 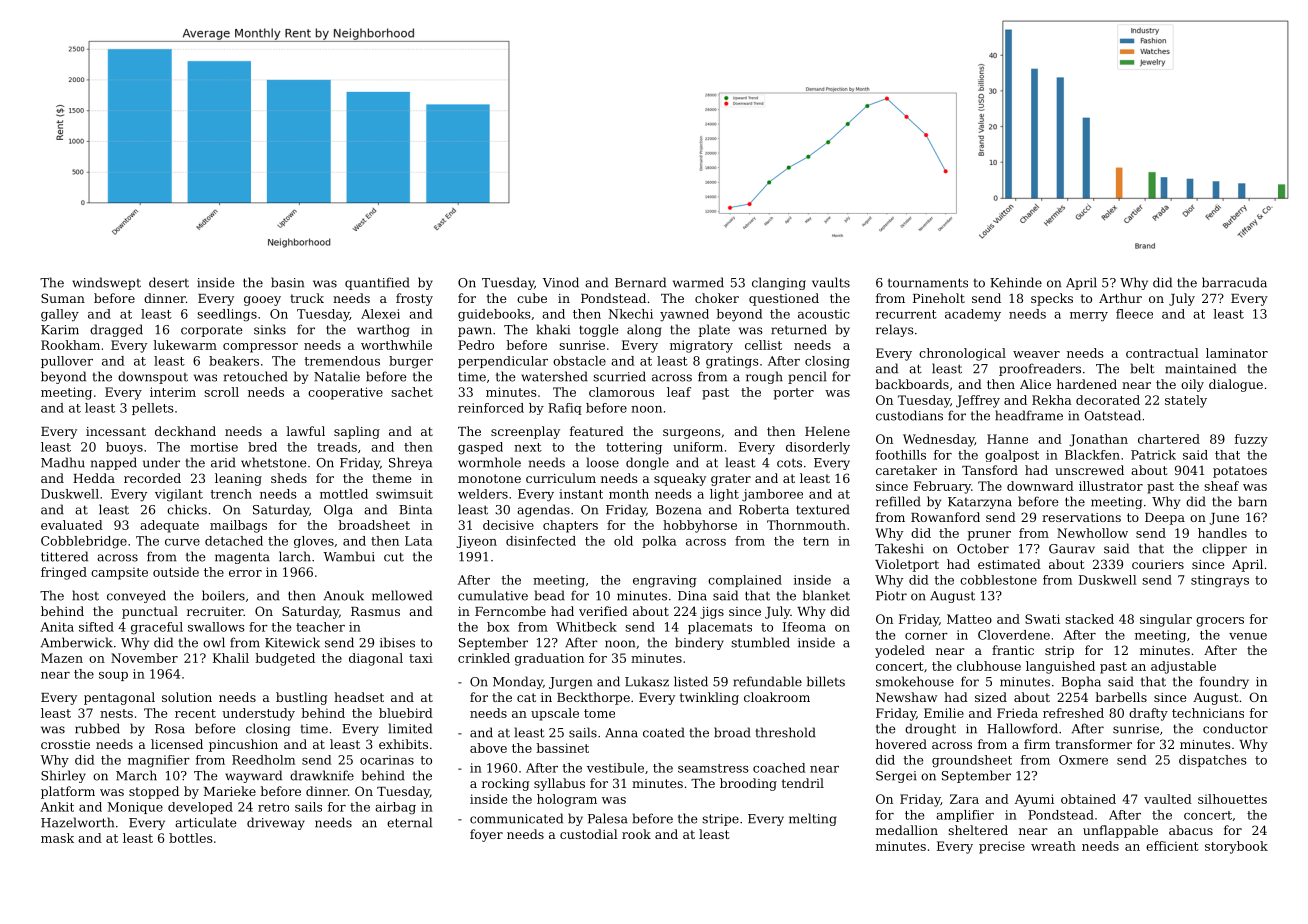 What do you see at coordinates (190, 838) in the screenshot?
I see `bottles` at bounding box center [190, 838].
